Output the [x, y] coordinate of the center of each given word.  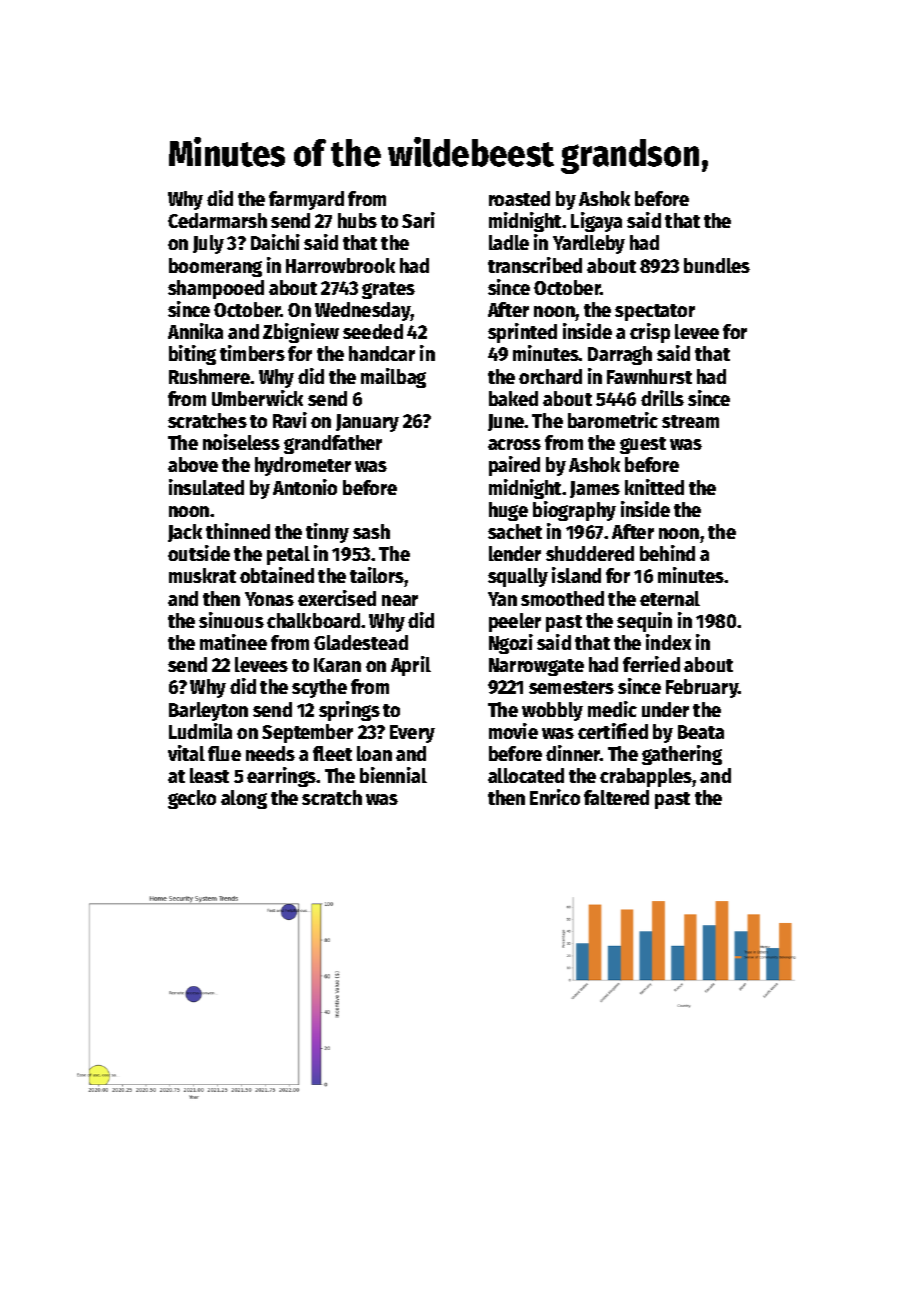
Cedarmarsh [217, 220]
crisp [650, 333]
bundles [717, 265]
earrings [282, 777]
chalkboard [313, 620]
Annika [195, 331]
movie [513, 731]
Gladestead [361, 642]
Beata [701, 732]
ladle [509, 242]
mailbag [393, 378]
